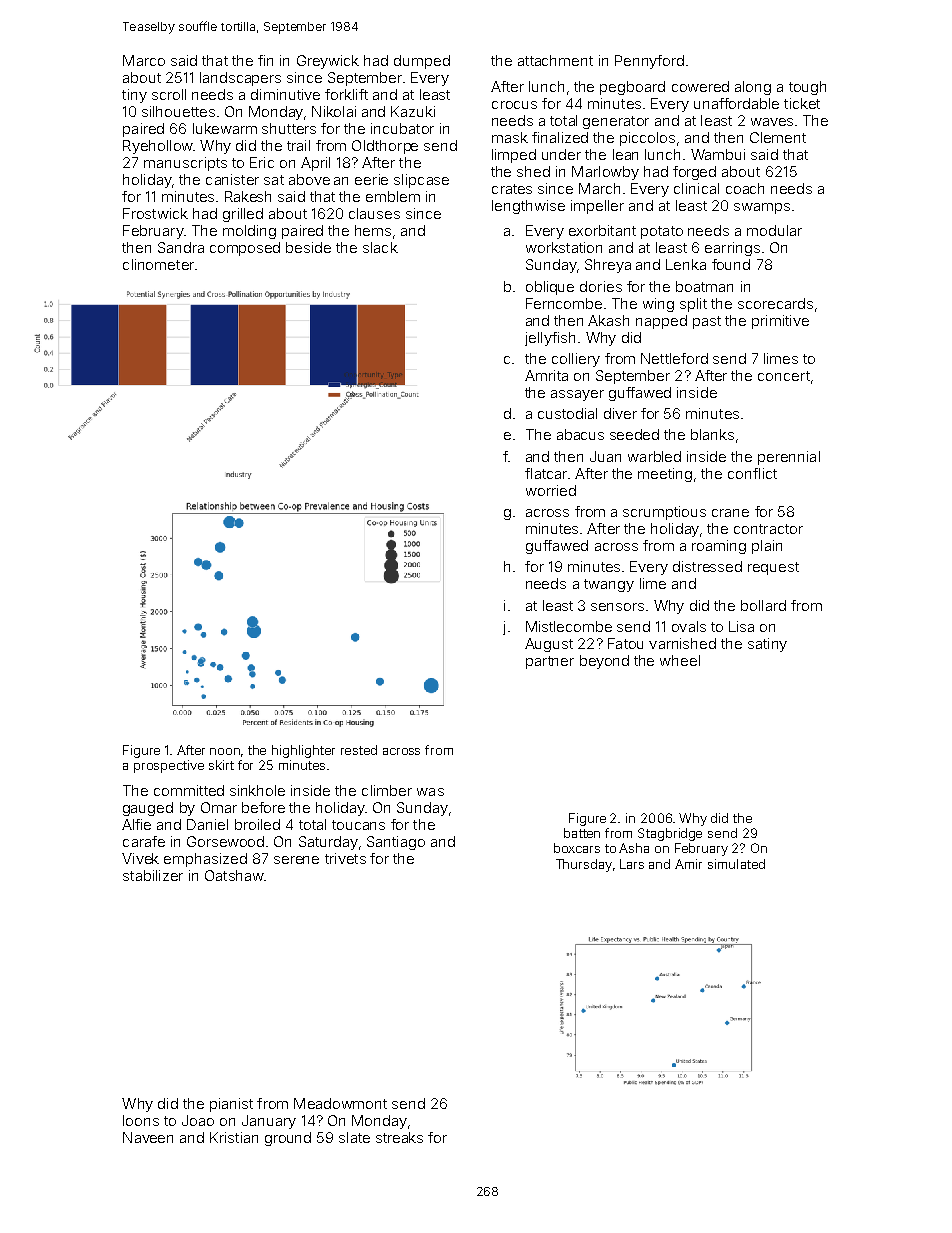 The height and width of the screenshot is (1233, 952). I want to click on assayer, so click(577, 395).
